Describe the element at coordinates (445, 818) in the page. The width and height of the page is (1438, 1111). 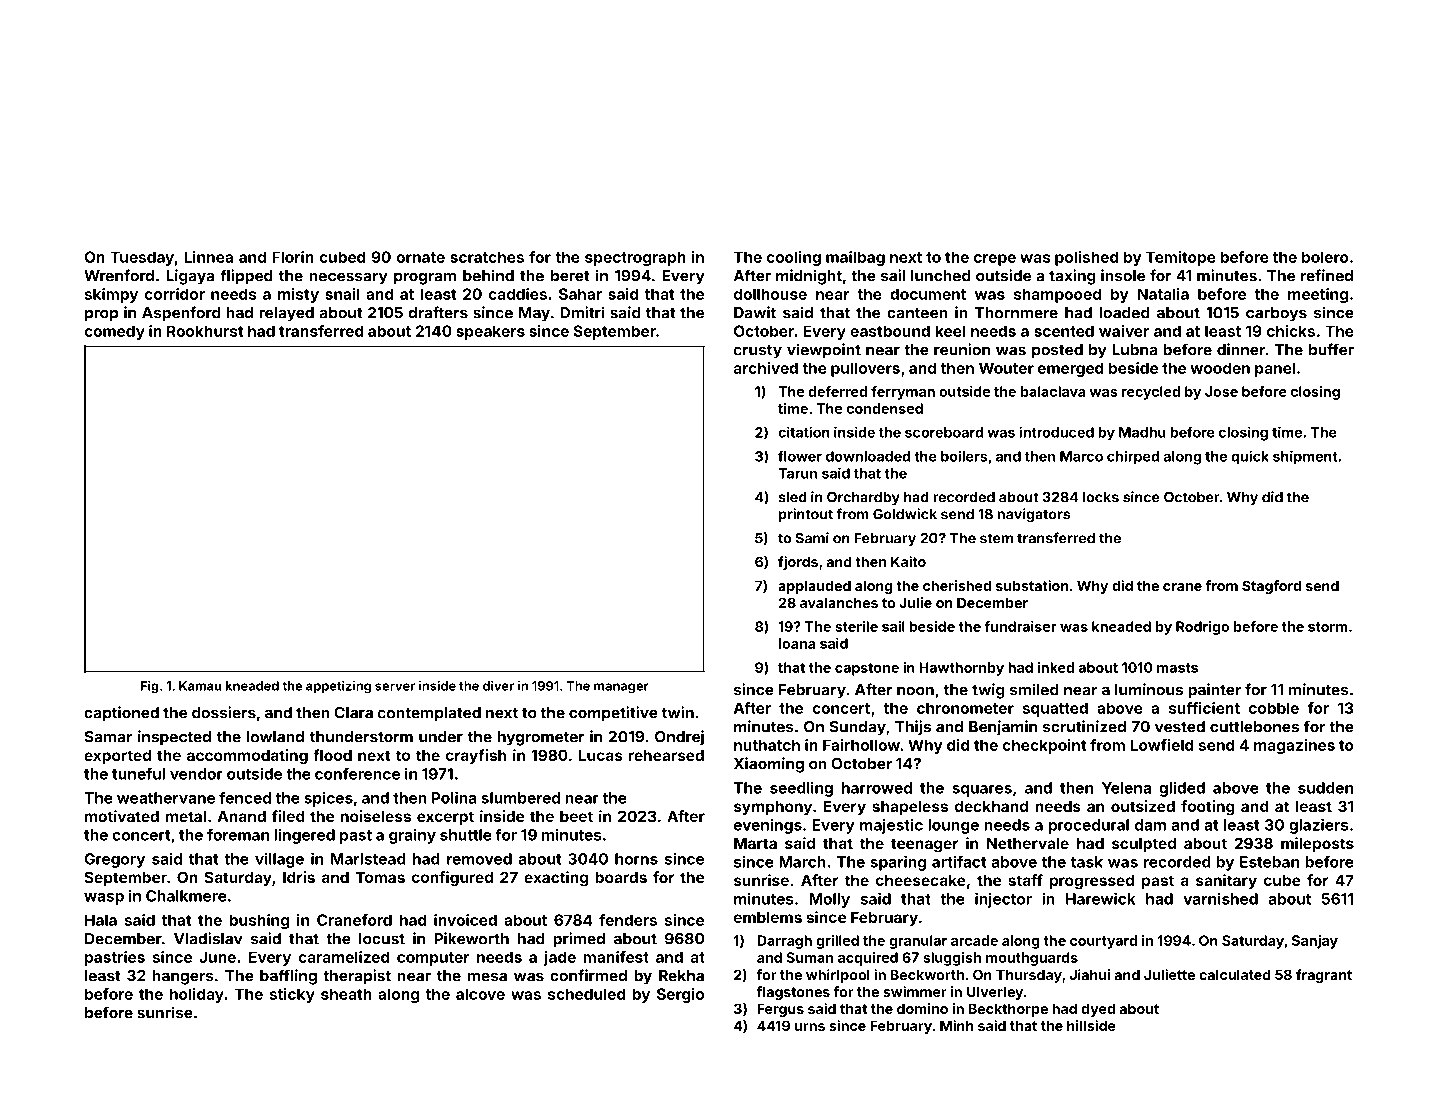
I see `excerpt` at that location.
